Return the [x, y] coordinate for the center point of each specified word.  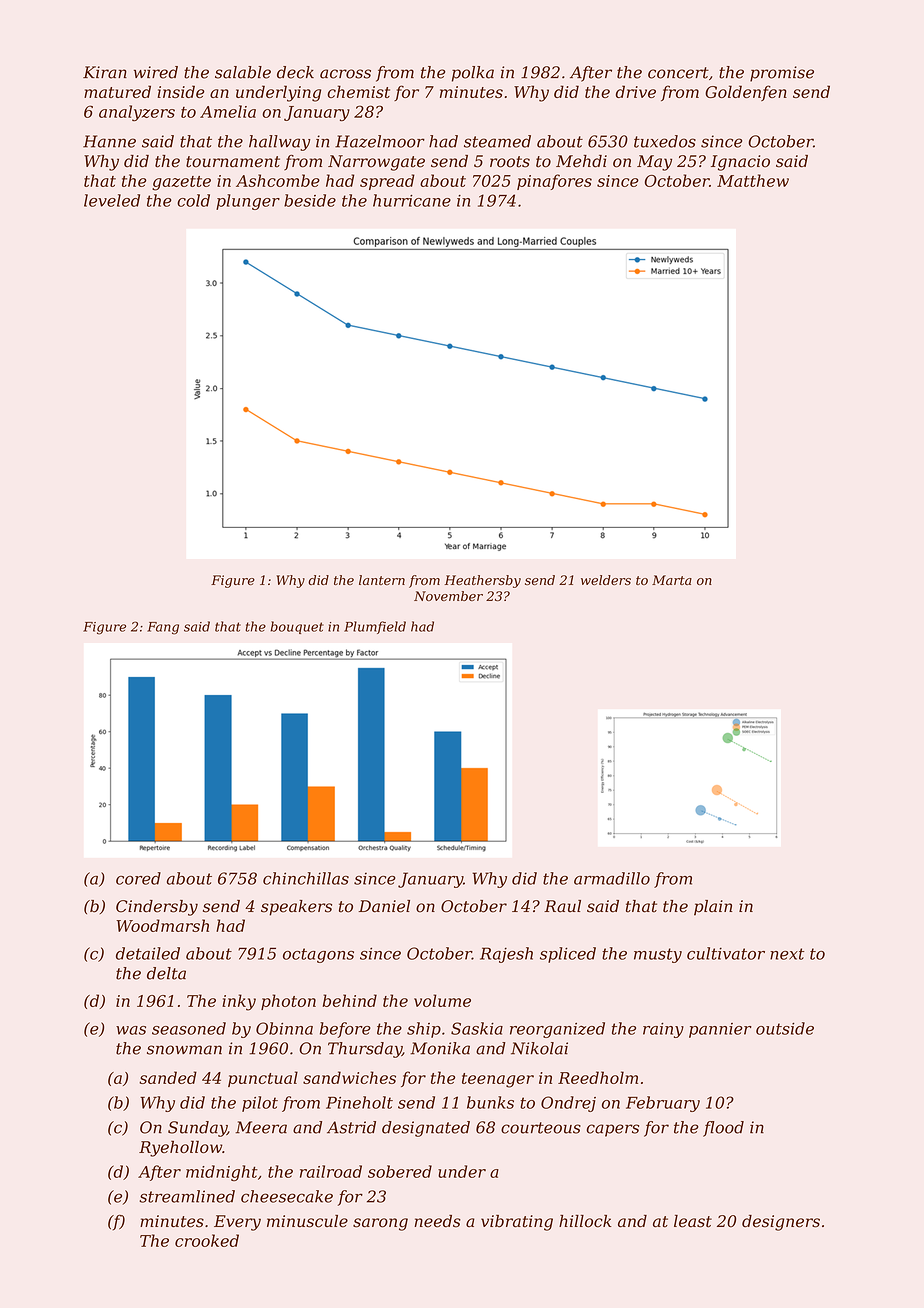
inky [239, 1002]
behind [350, 1000]
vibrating [517, 1223]
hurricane [412, 200]
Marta [672, 580]
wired [156, 72]
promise [782, 74]
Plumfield [375, 627]
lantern [382, 580]
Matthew [753, 180]
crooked [207, 1240]
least [693, 1221]
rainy [663, 1030]
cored [138, 878]
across [345, 74]
